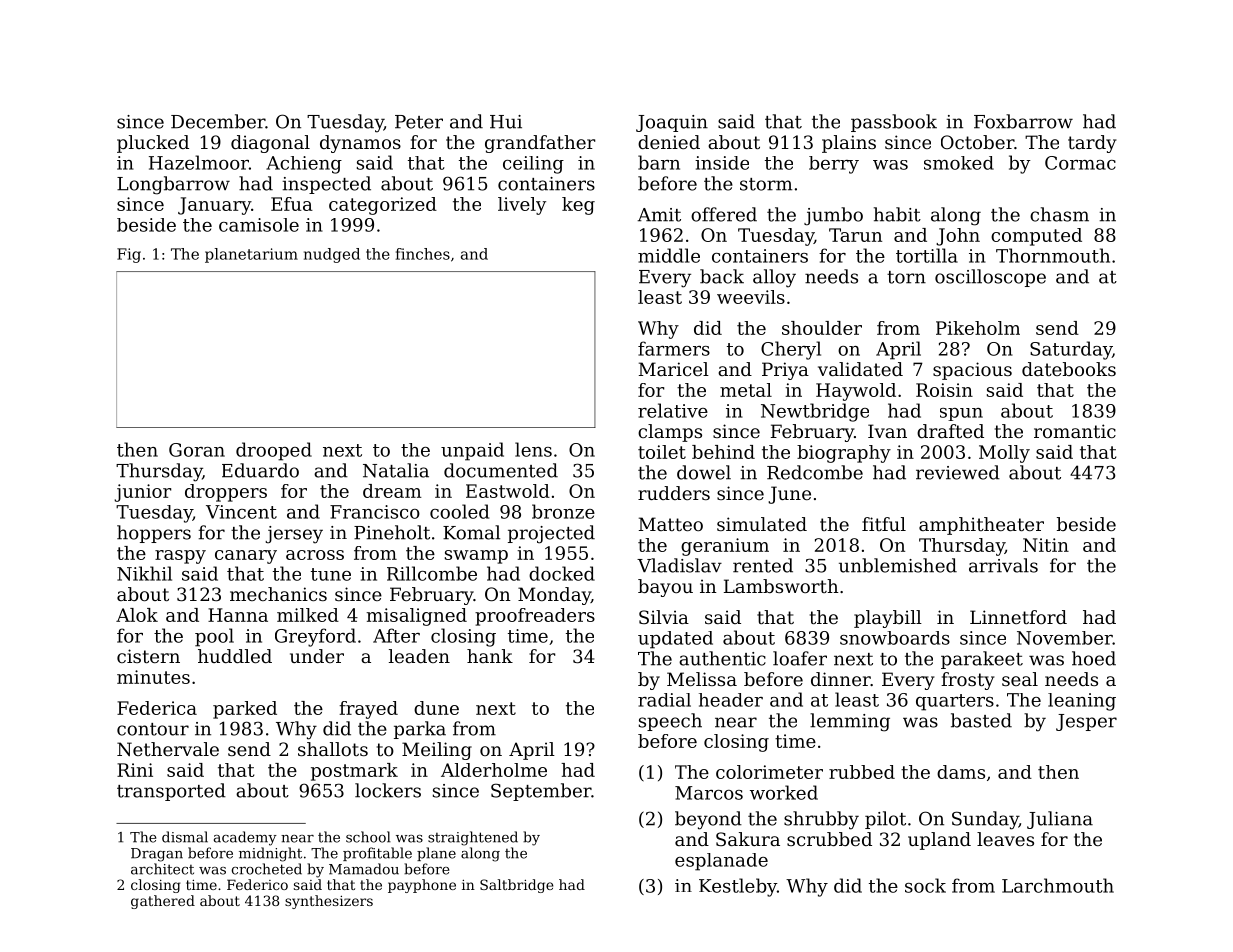 The height and width of the page is (952, 1233). What do you see at coordinates (679, 565) in the page?
I see `Vladislav` at bounding box center [679, 565].
